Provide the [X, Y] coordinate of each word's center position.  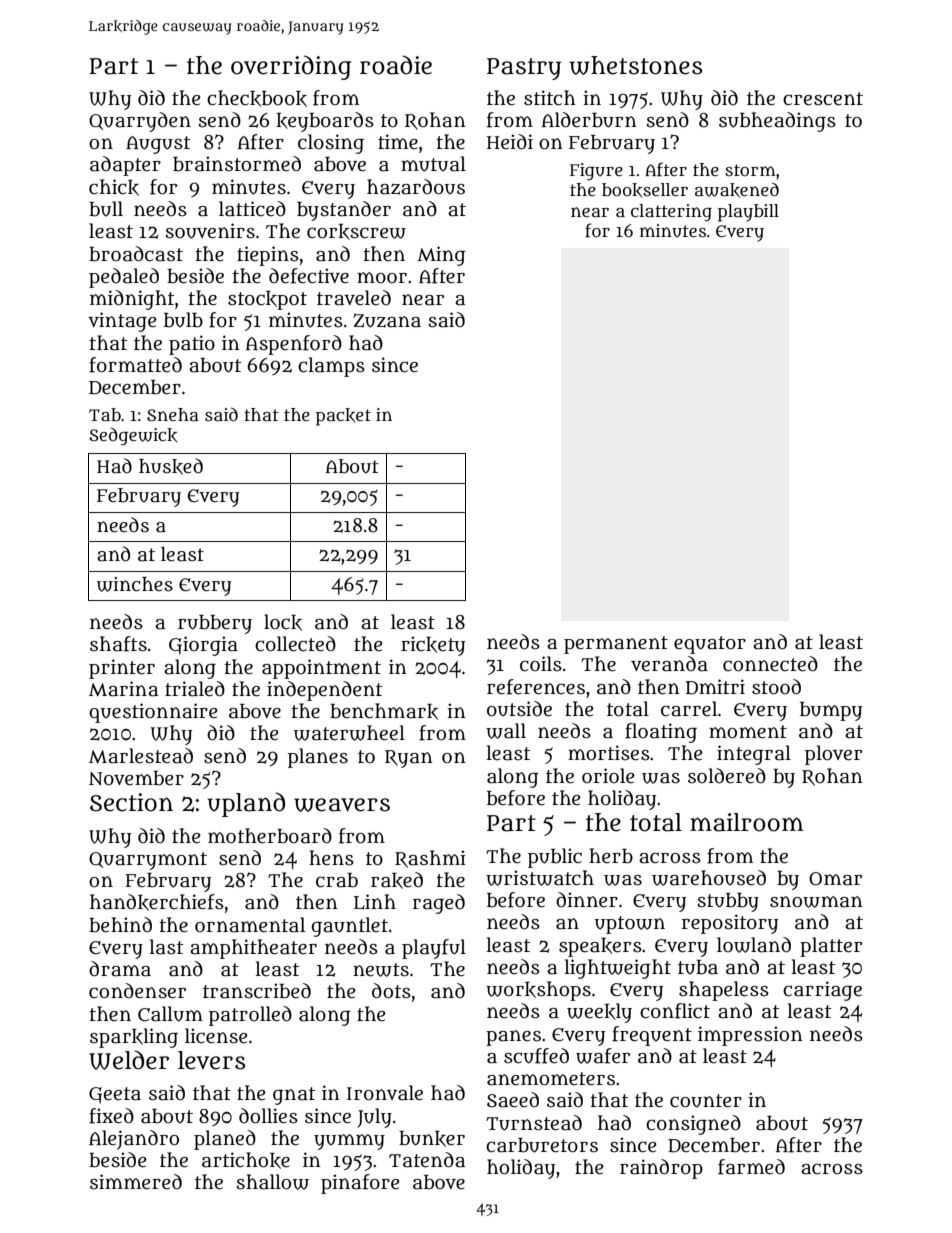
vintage [122, 322]
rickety [433, 646]
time [398, 142]
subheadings [777, 122]
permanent [616, 645]
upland [246, 804]
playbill [748, 213]
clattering [671, 213]
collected [295, 644]
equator [710, 645]
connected [770, 664]
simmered [136, 1182]
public [555, 858]
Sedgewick [133, 437]
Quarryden [140, 122]
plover [833, 755]
